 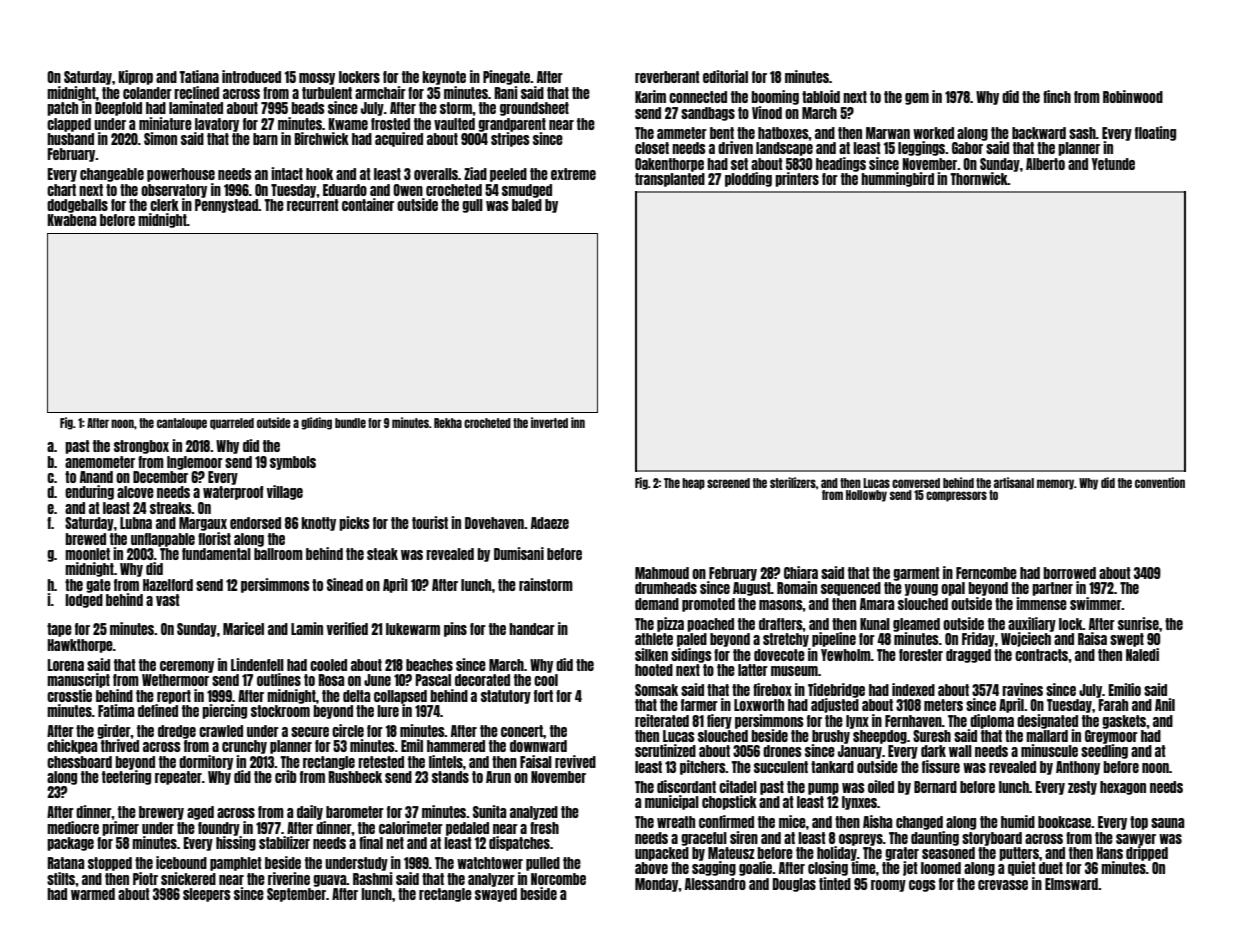 What do you see at coordinates (519, 553) in the screenshot?
I see `Dumisani` at bounding box center [519, 553].
